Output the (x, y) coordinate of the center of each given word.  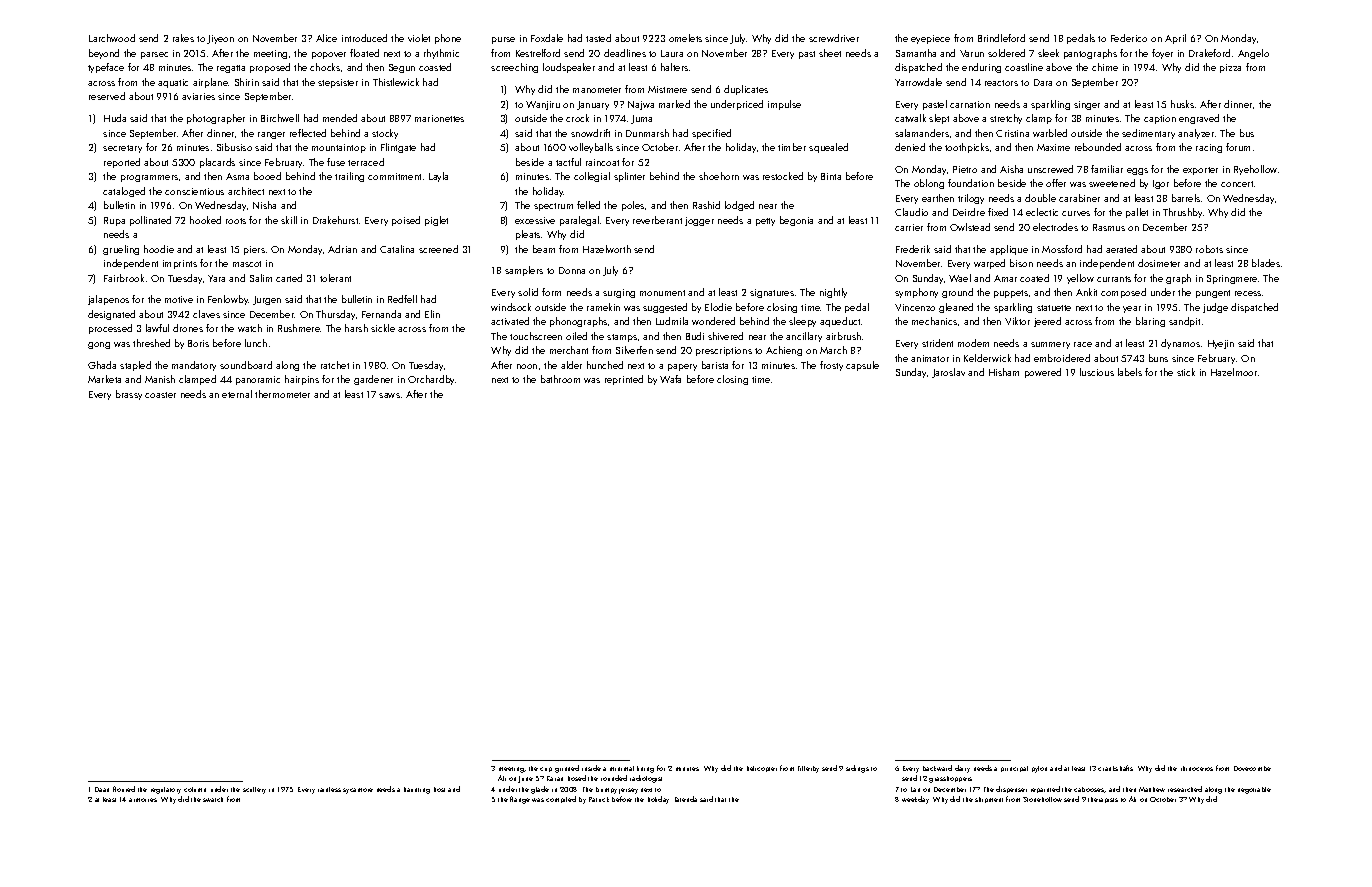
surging (619, 293)
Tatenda (686, 799)
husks (1182, 104)
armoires (143, 800)
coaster (160, 395)
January (593, 105)
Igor (1161, 184)
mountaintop (339, 148)
